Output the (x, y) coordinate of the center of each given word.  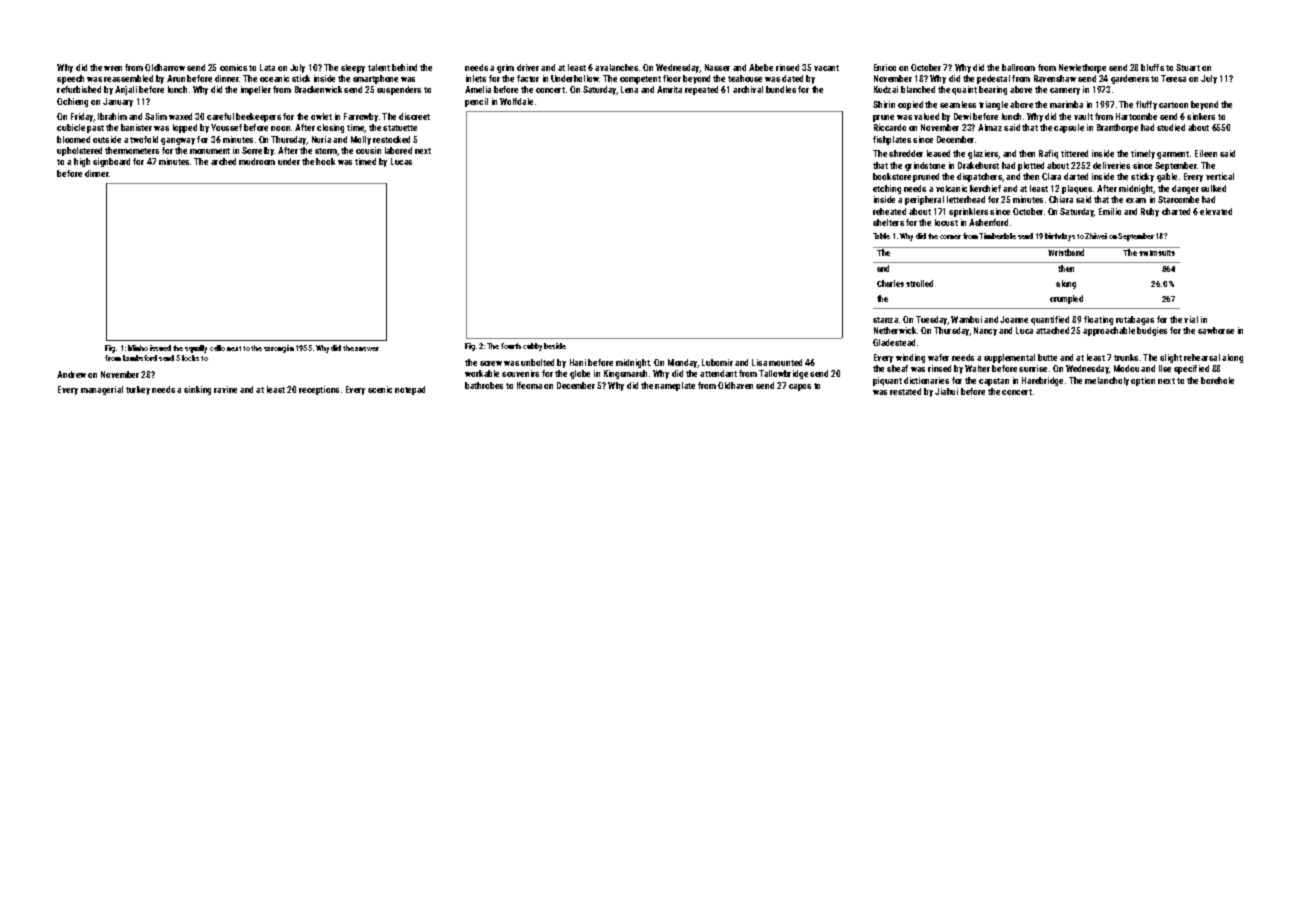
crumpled (1066, 299)
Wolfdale (516, 101)
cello (217, 348)
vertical (1220, 176)
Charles (890, 283)
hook (325, 161)
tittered (1074, 153)
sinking (197, 390)
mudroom (257, 161)
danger (1185, 189)
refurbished (79, 89)
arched (223, 161)
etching (887, 189)
